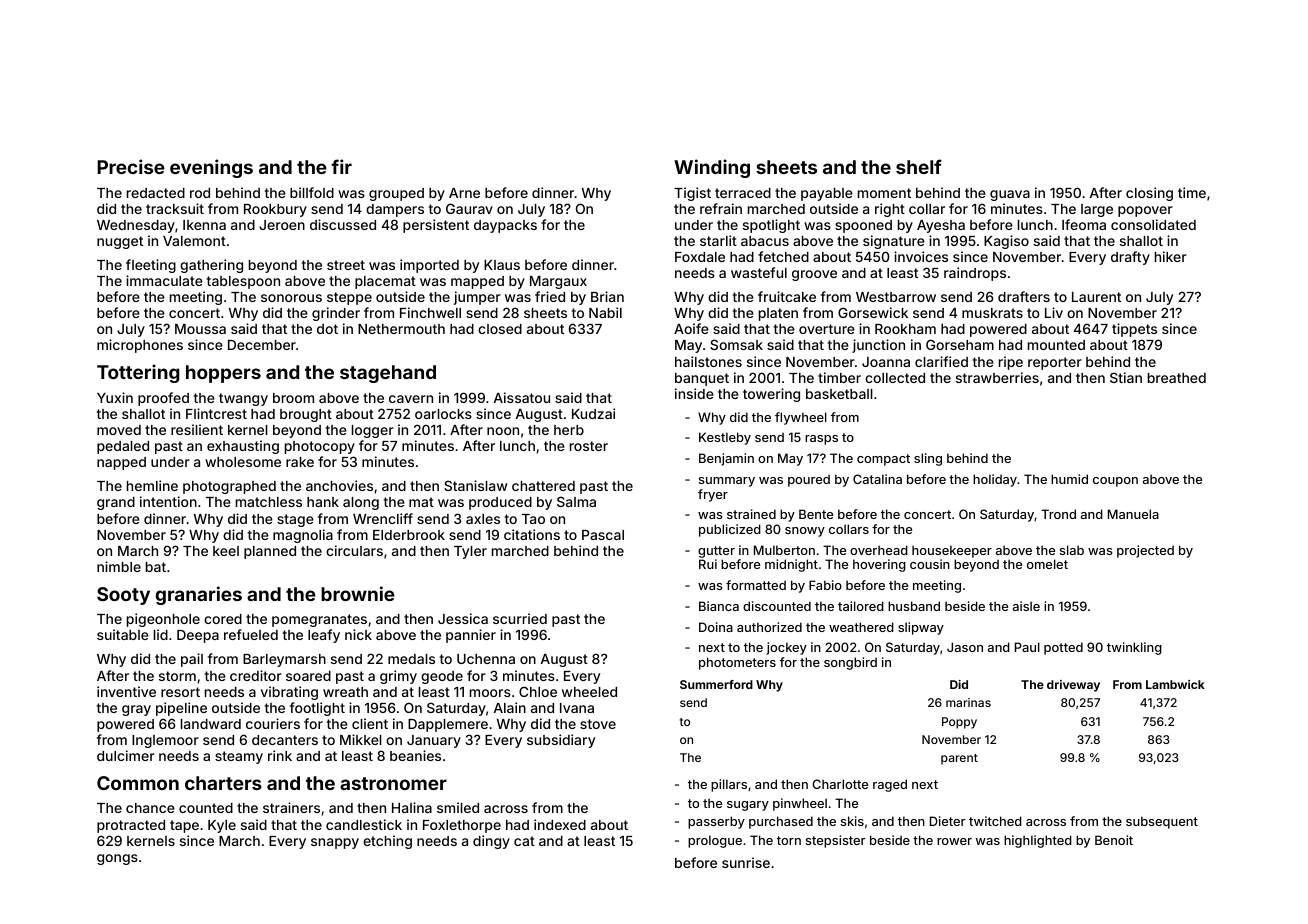  Describe the element at coordinates (1054, 312) in the screenshot. I see `Liv` at that location.
